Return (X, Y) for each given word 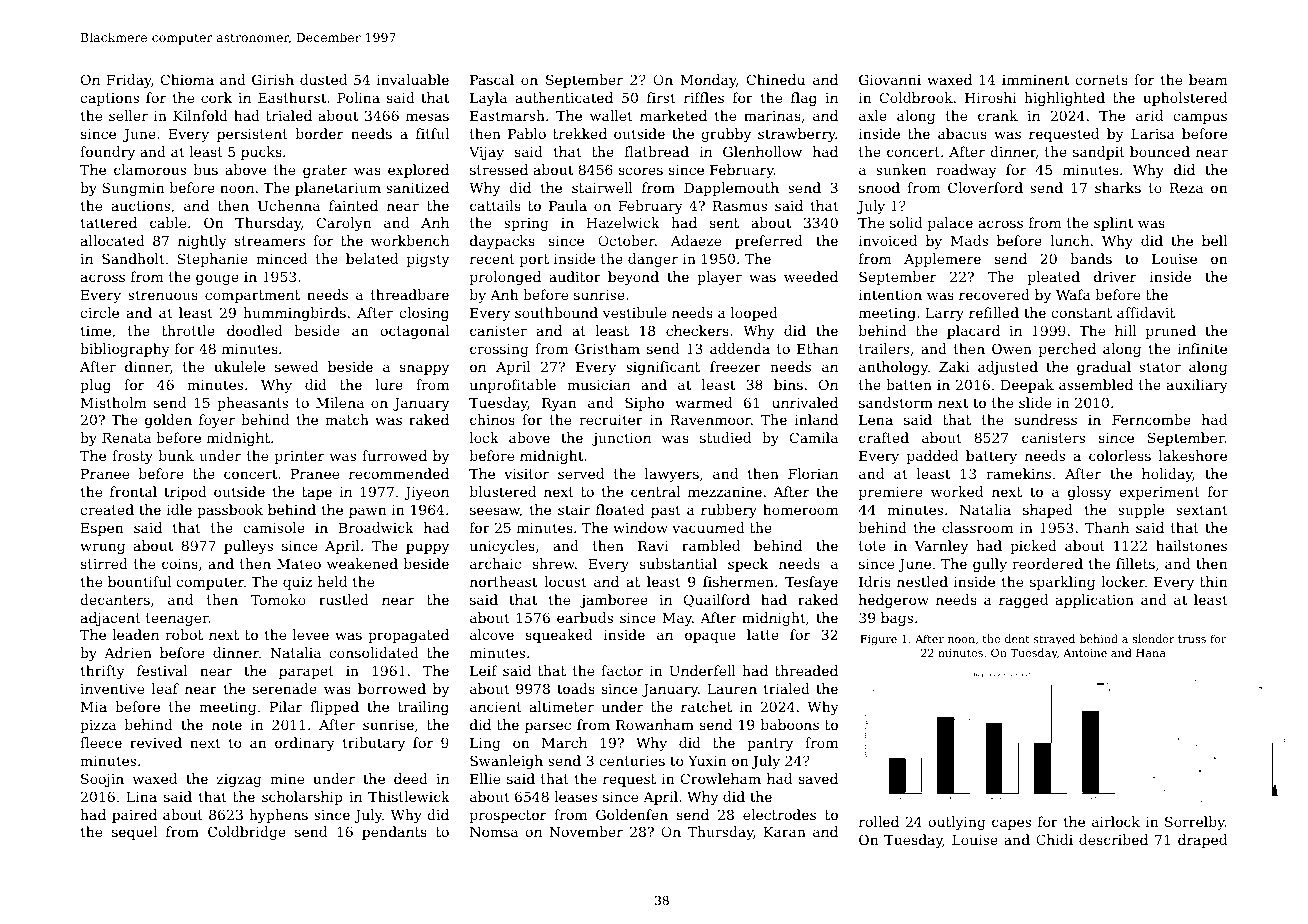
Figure (878, 640)
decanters (115, 599)
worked (957, 491)
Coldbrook (916, 97)
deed (411, 778)
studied (725, 437)
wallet (611, 115)
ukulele (239, 366)
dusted (323, 79)
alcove (492, 634)
